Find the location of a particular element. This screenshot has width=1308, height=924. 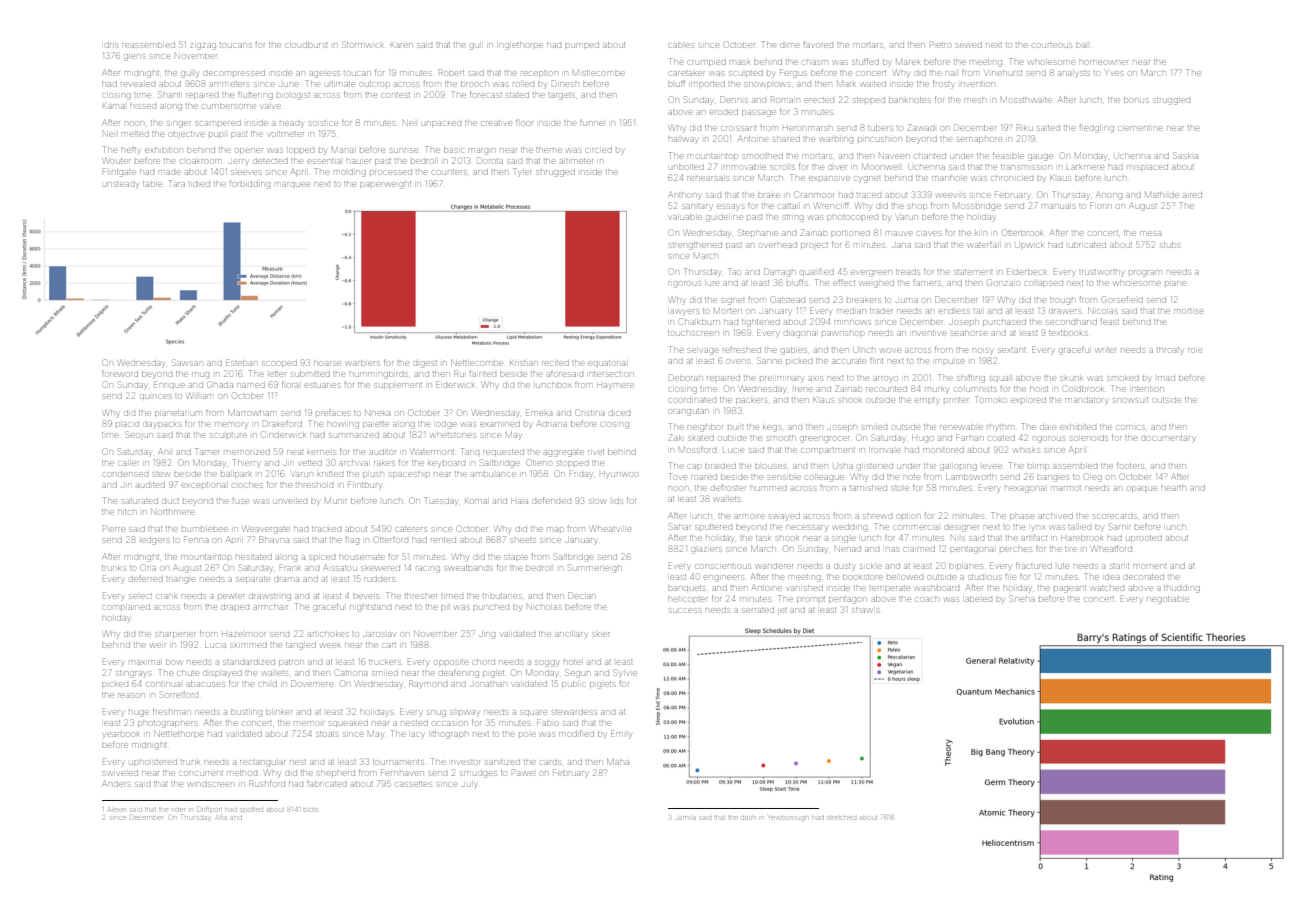

targets is located at coordinates (561, 96).
